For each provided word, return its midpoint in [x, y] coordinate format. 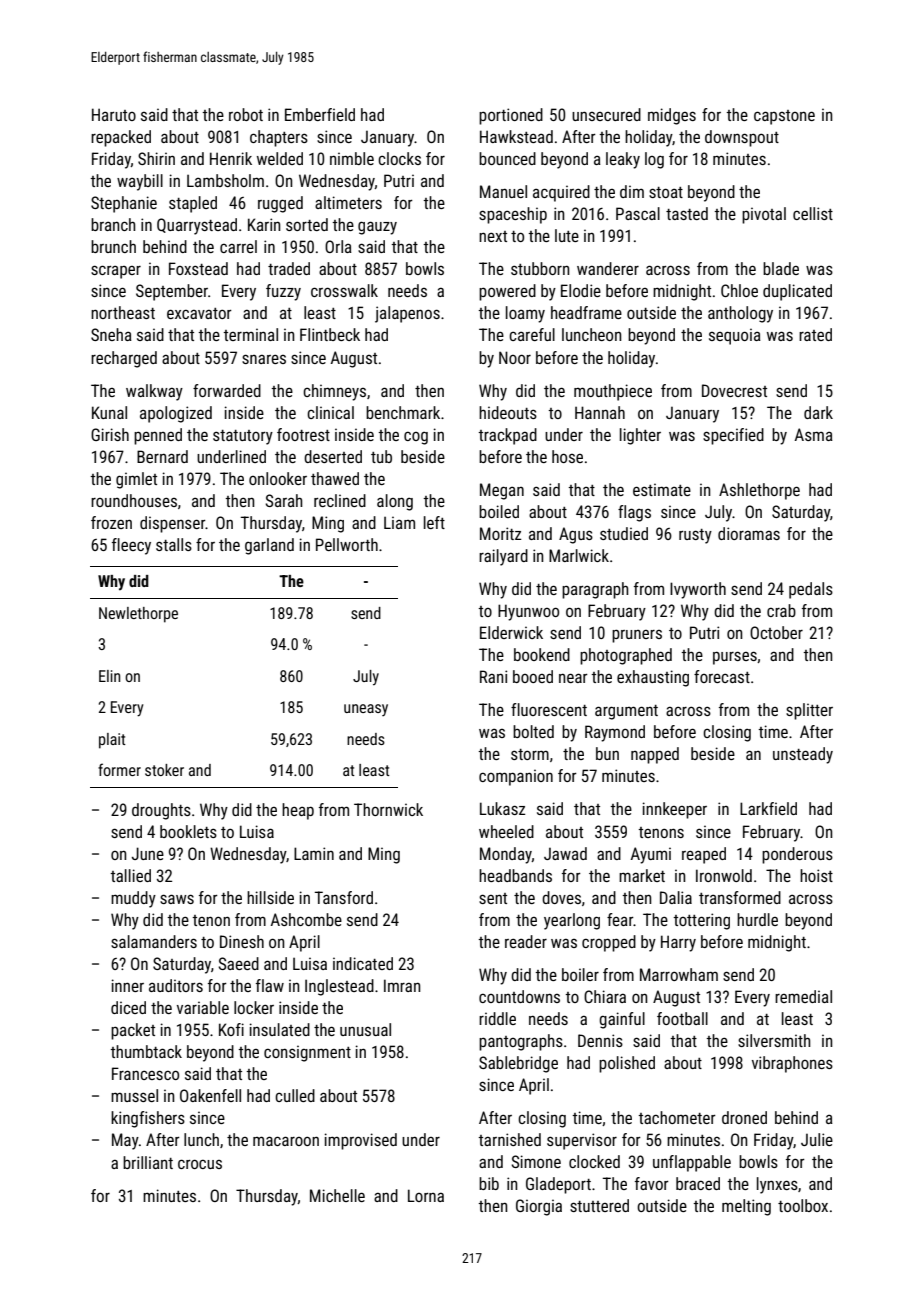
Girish [110, 434]
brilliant [148, 1162]
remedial [803, 996]
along [395, 502]
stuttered [599, 1205]
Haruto [114, 114]
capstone [784, 117]
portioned [511, 116]
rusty [695, 536]
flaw [270, 985]
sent [493, 898]
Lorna [426, 1195]
